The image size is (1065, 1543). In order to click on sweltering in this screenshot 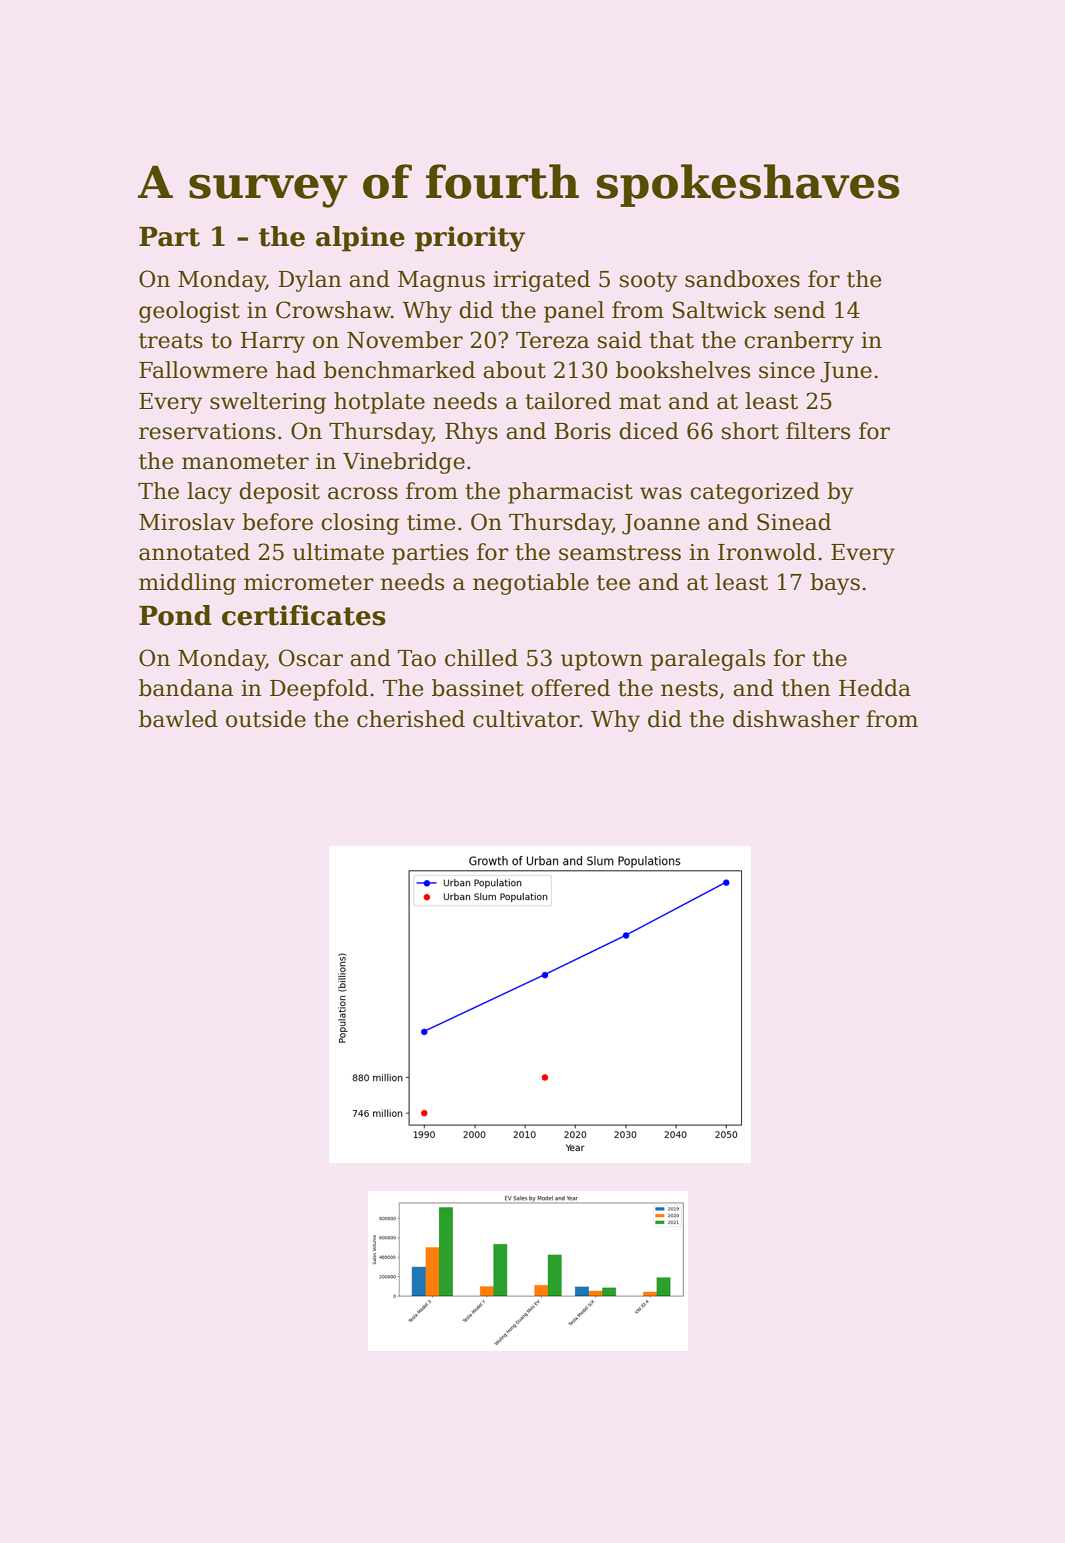, I will do `click(268, 403)`.
